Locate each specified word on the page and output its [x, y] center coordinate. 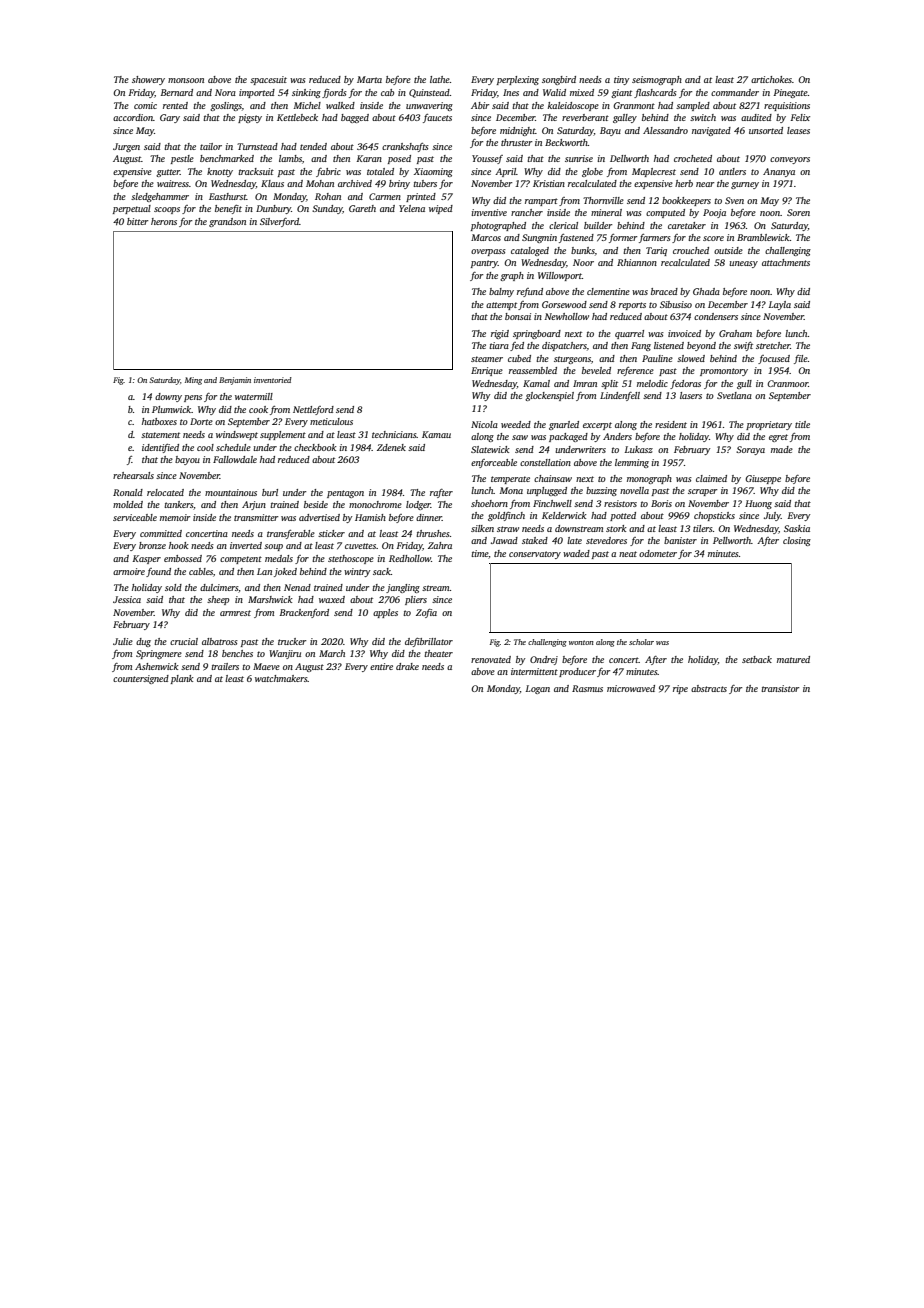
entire [381, 666]
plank [182, 679]
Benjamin [235, 381]
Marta [369, 79]
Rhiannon [637, 262]
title [802, 424]
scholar [641, 642]
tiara [499, 345]
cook [258, 409]
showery [148, 80]
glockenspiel [549, 396]
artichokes [771, 79]
